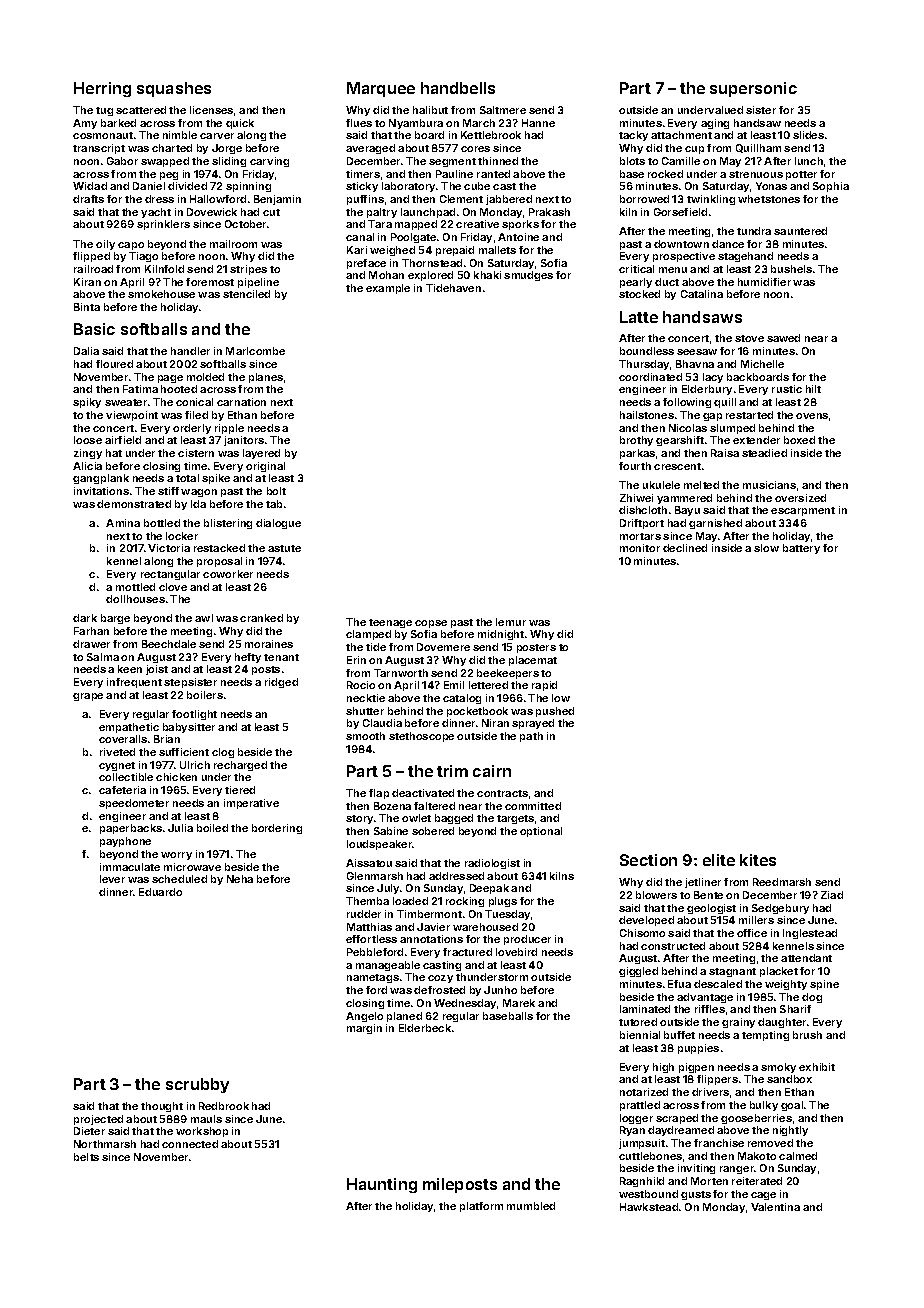 The image size is (924, 1308). I want to click on Gabor, so click(122, 161).
